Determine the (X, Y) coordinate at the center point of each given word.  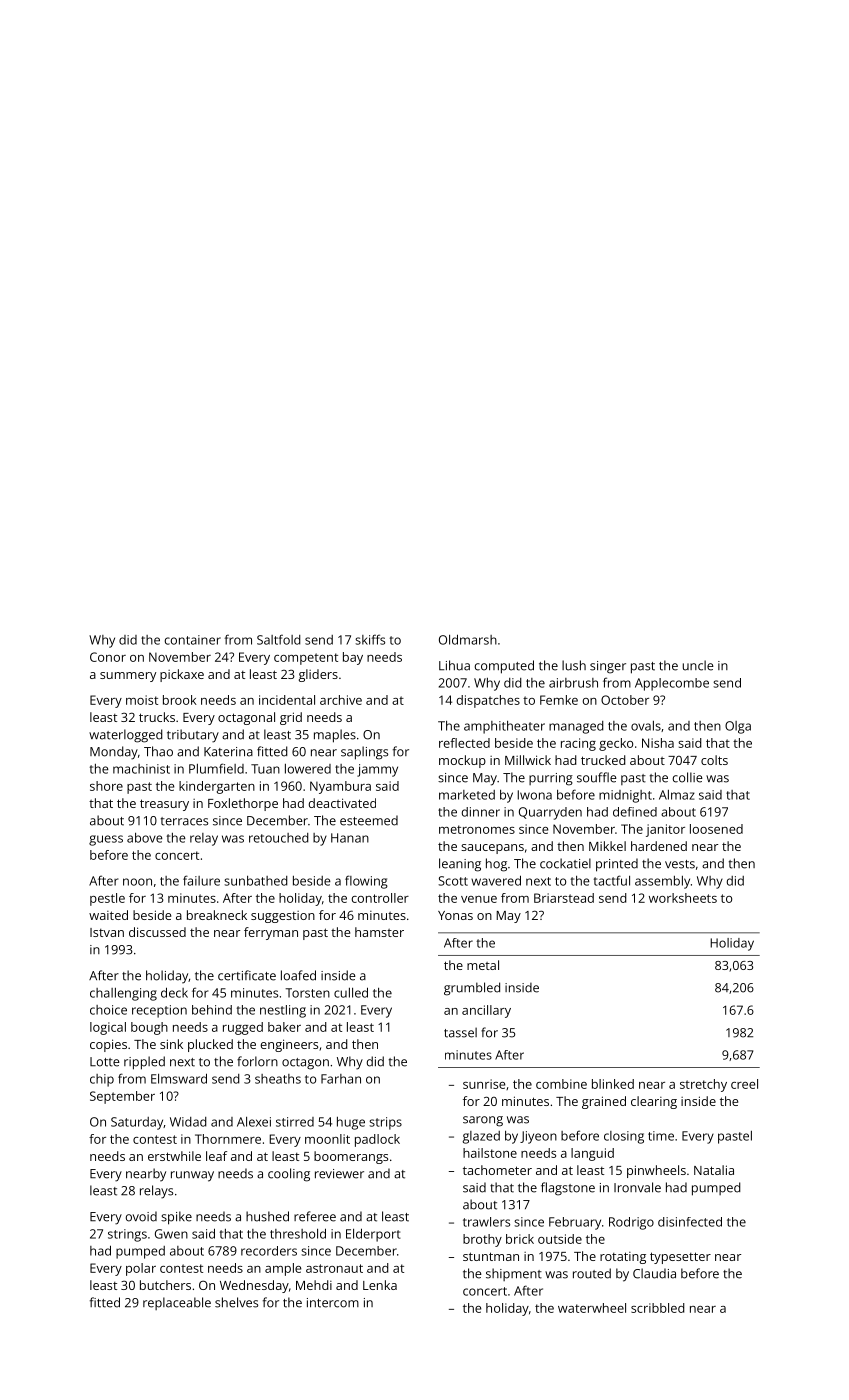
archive (341, 700)
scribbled (658, 1308)
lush (574, 665)
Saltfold (279, 639)
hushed (267, 1216)
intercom (333, 1303)
